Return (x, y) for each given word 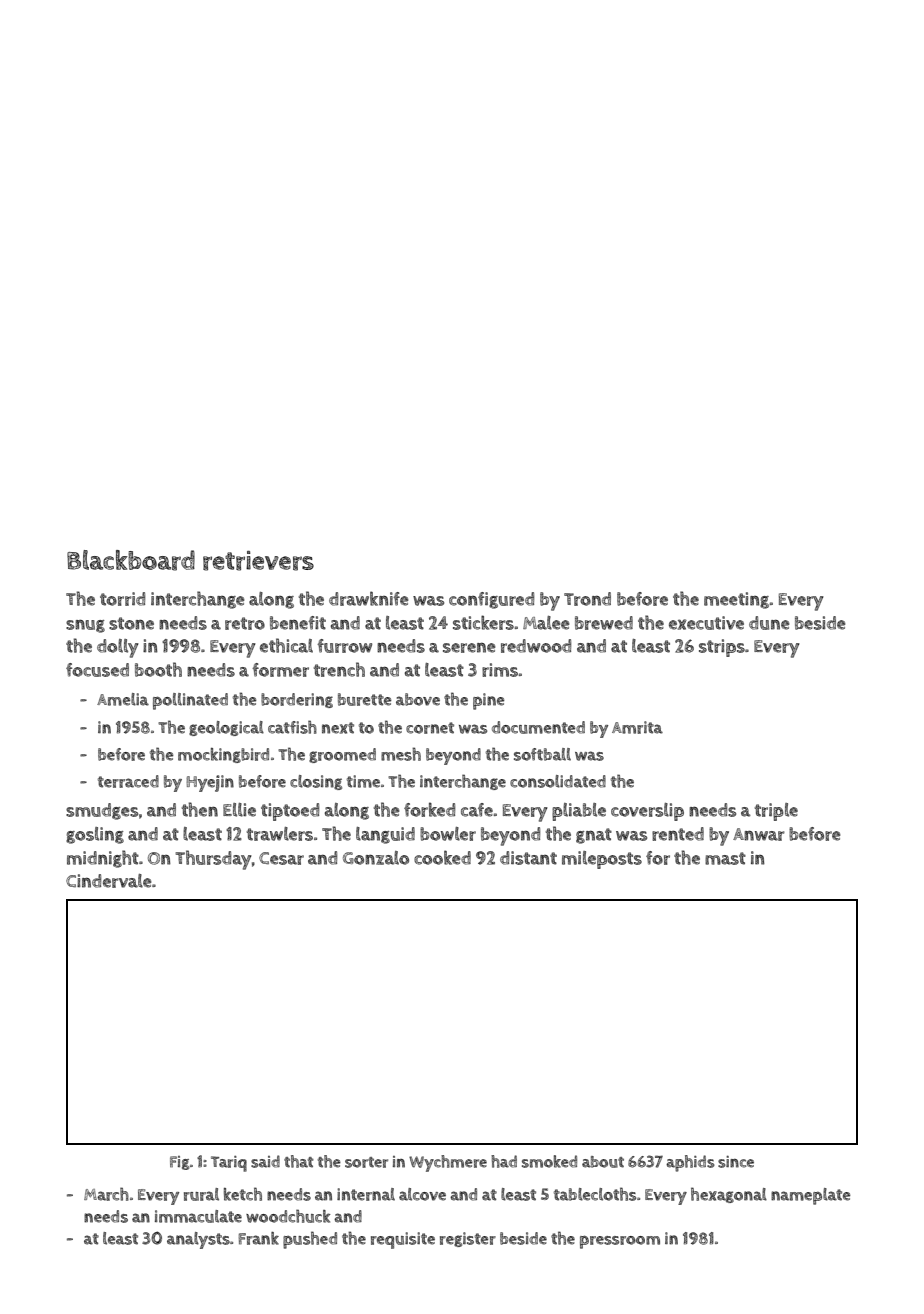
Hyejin (210, 783)
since (736, 1162)
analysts (198, 1240)
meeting (737, 600)
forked (429, 809)
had (504, 1161)
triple (776, 812)
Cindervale (108, 881)
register (468, 1239)
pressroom (620, 1242)
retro (245, 623)
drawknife (368, 598)
